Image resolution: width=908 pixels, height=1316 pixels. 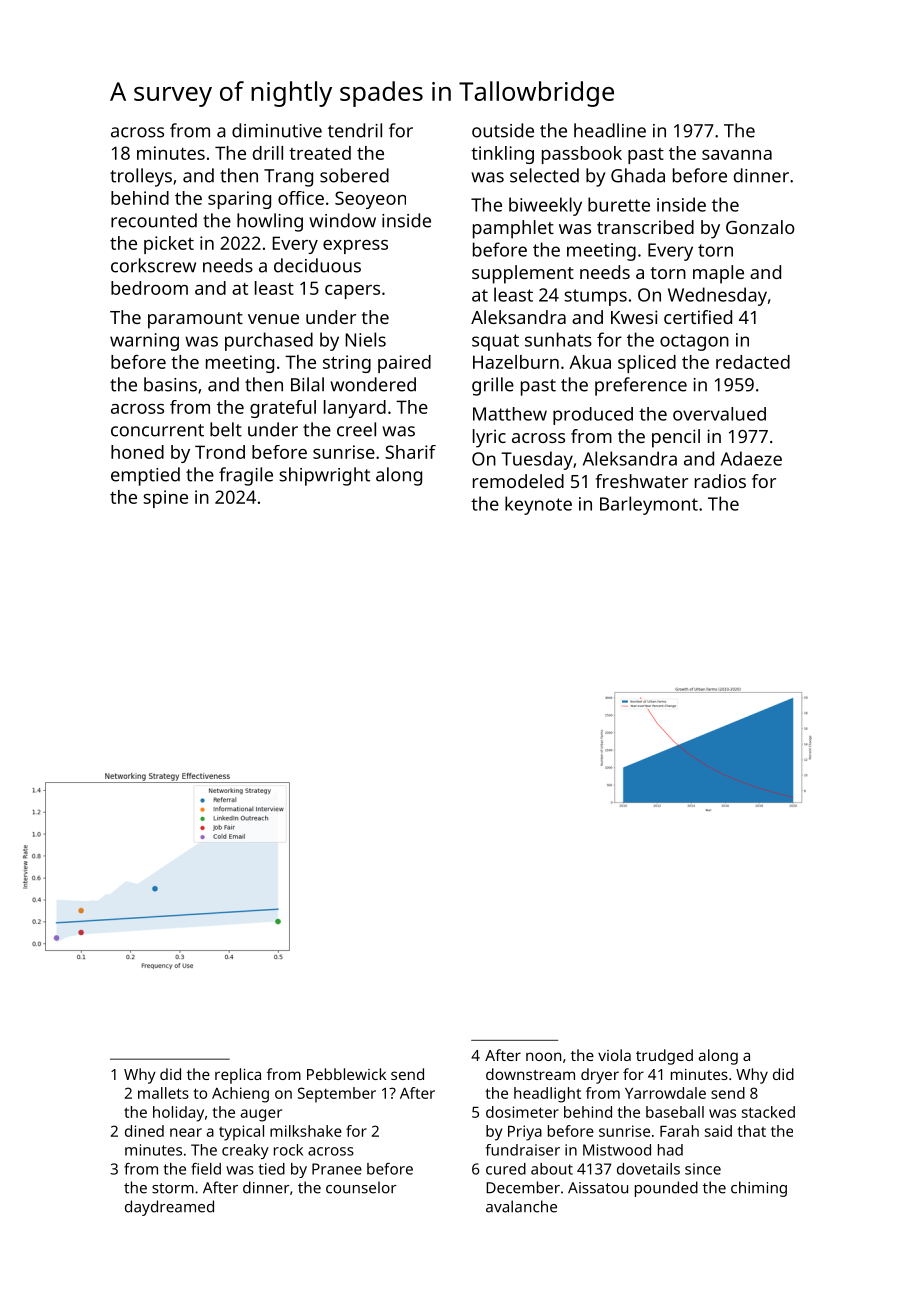 I want to click on spine, so click(x=165, y=499).
